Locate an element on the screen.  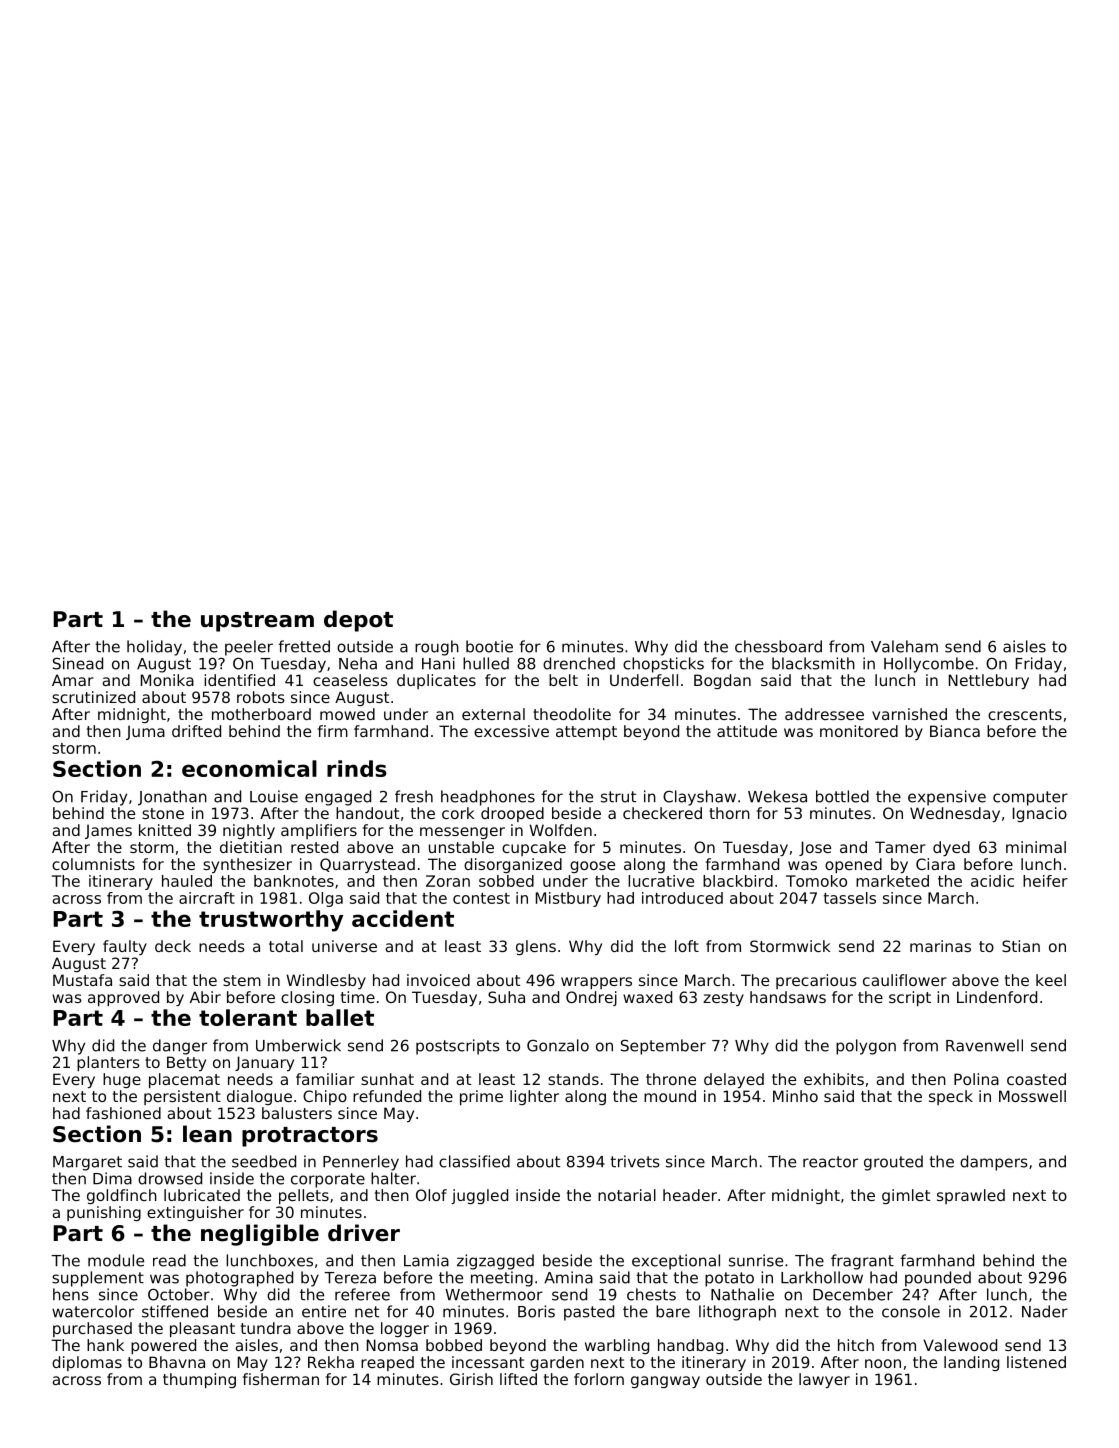
diplomas is located at coordinates (87, 1363).
